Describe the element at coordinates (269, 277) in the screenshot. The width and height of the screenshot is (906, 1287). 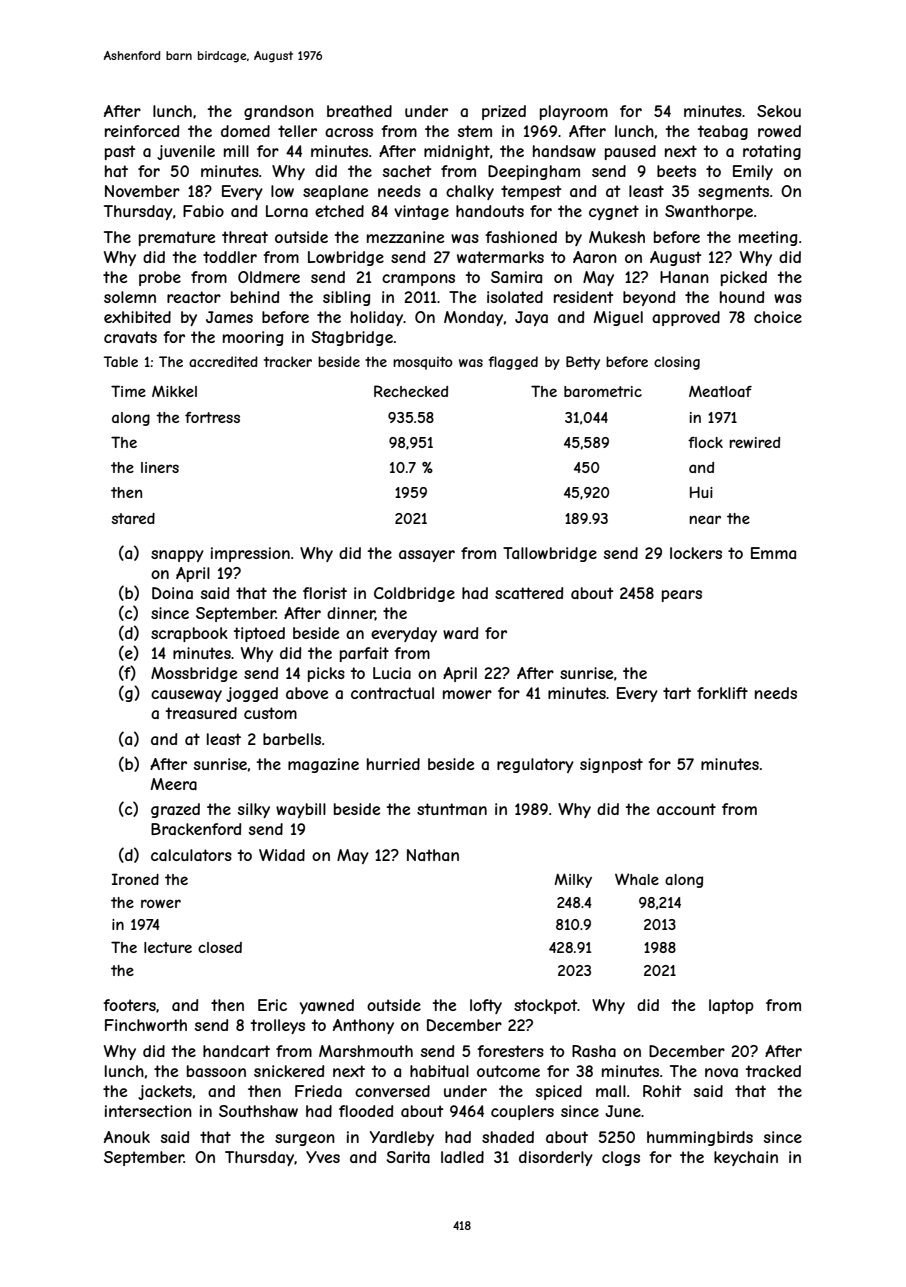
I see `Oldmere` at that location.
